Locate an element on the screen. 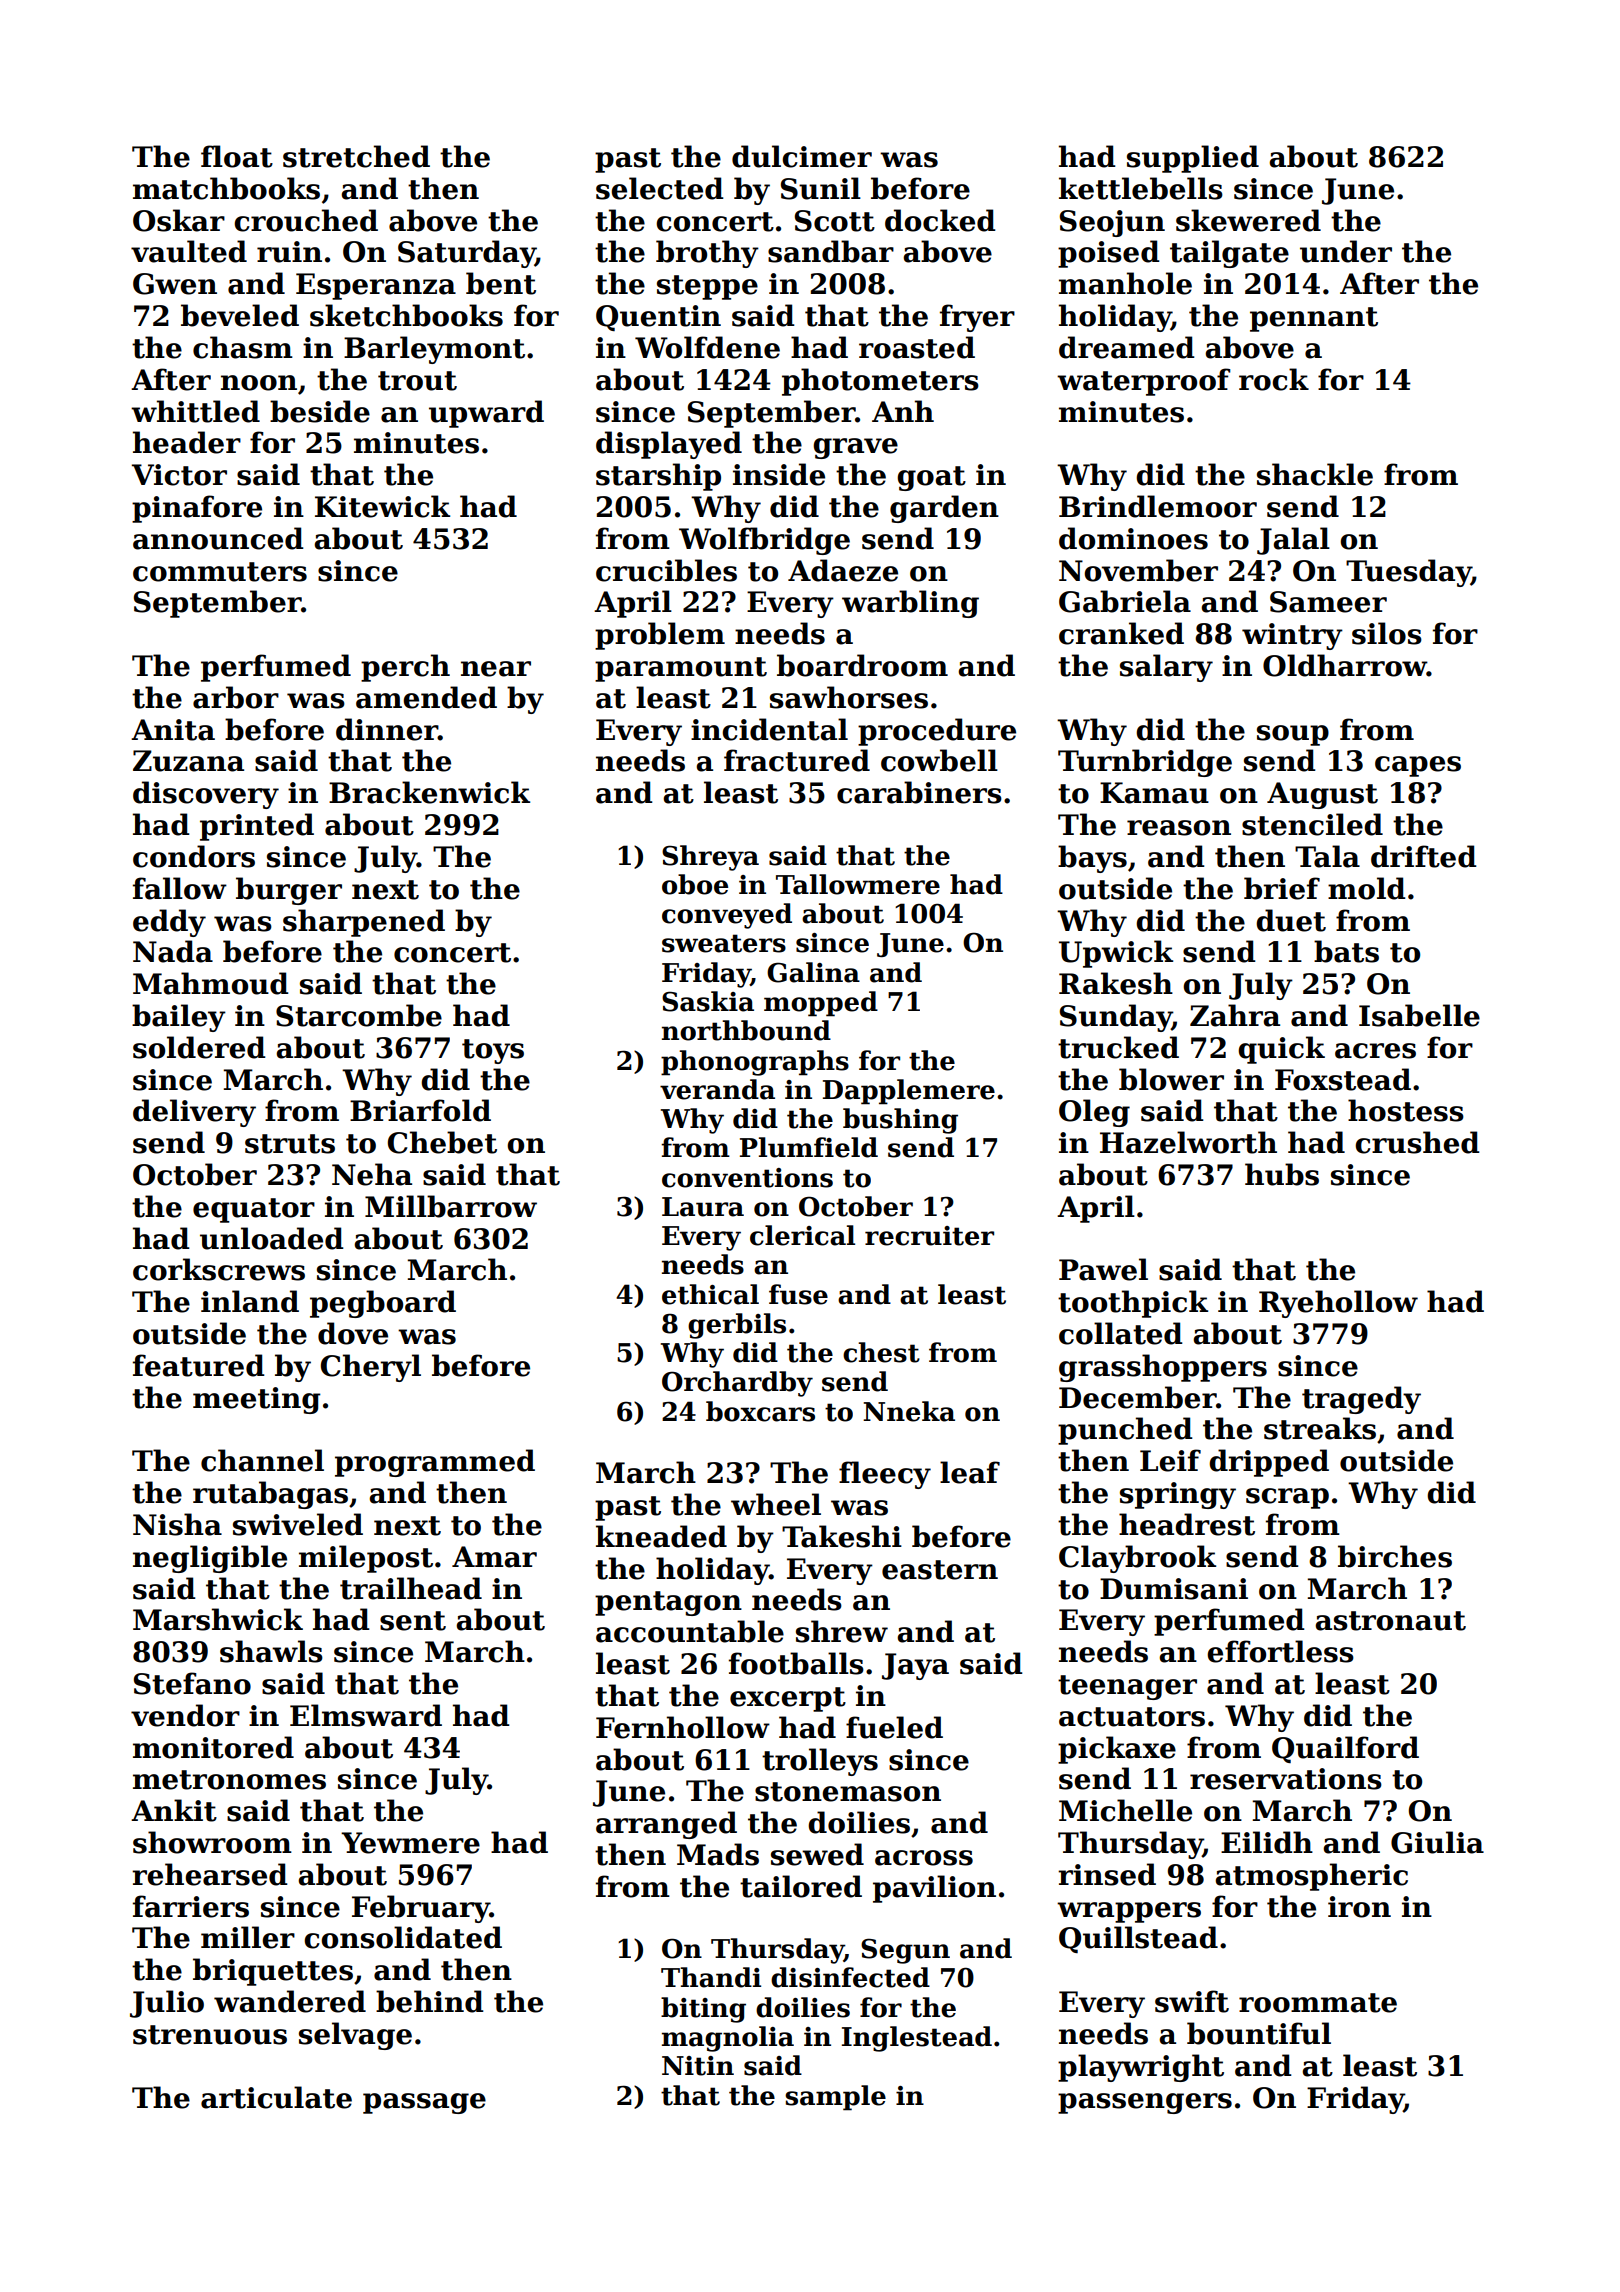 This screenshot has width=1620, height=2292. soldered is located at coordinates (199, 1047).
